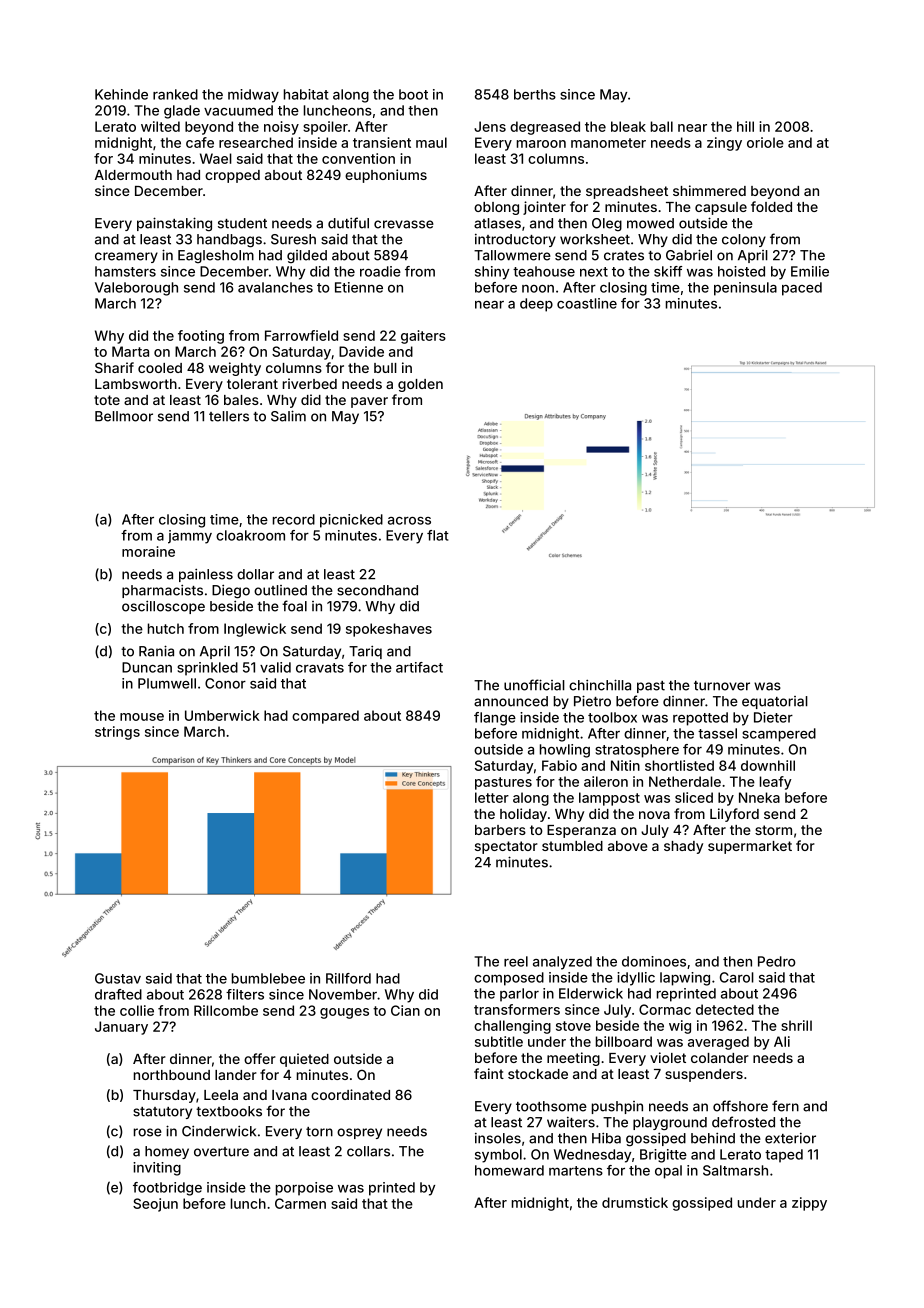  What do you see at coordinates (155, 1205) in the document?
I see `Seojun` at bounding box center [155, 1205].
